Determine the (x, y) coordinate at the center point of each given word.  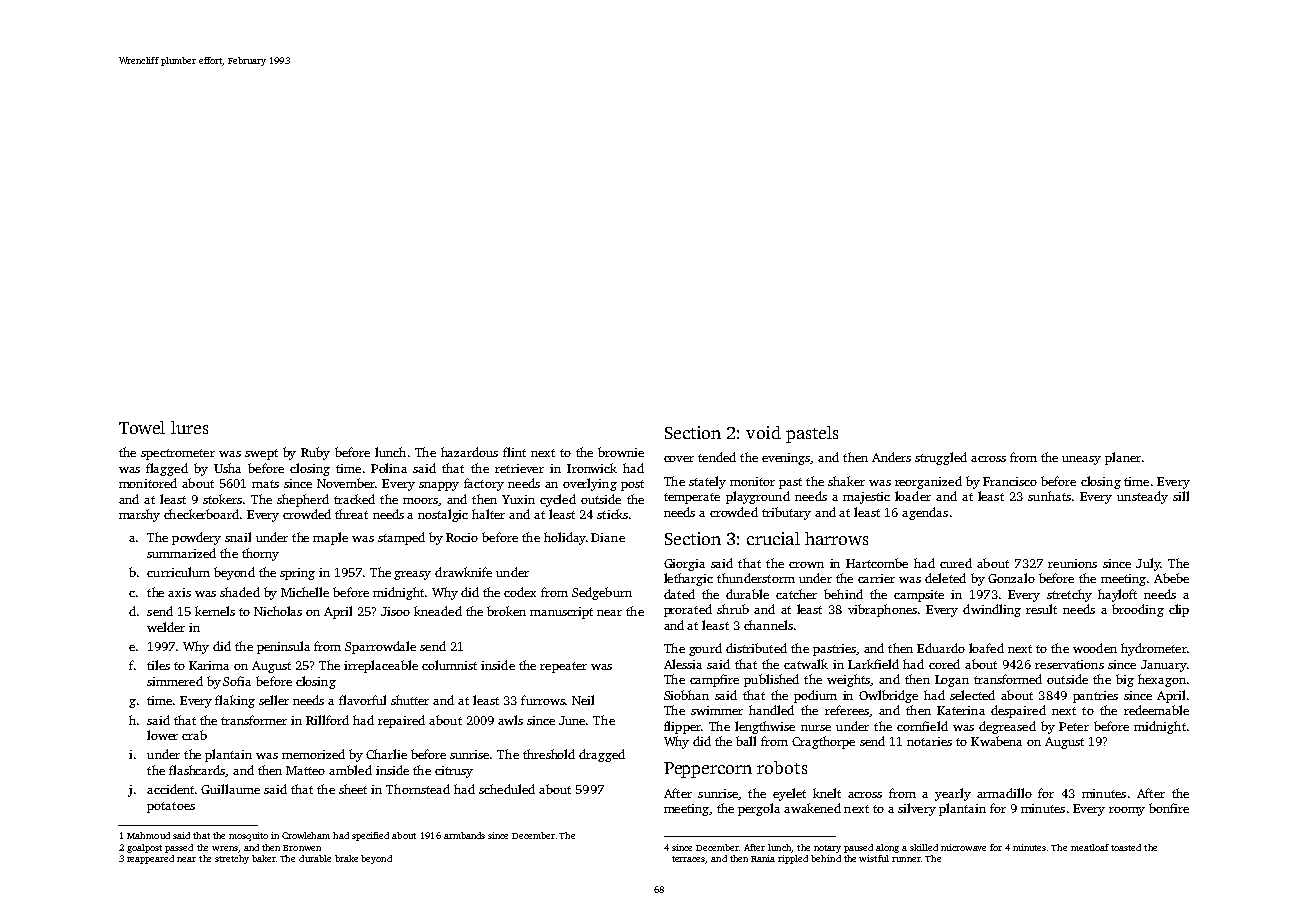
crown (806, 565)
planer (1123, 458)
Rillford (327, 720)
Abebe (1171, 578)
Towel (142, 427)
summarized (181, 553)
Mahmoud (148, 835)
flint (514, 452)
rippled (793, 859)
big (1125, 680)
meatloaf (1090, 847)
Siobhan (686, 695)
